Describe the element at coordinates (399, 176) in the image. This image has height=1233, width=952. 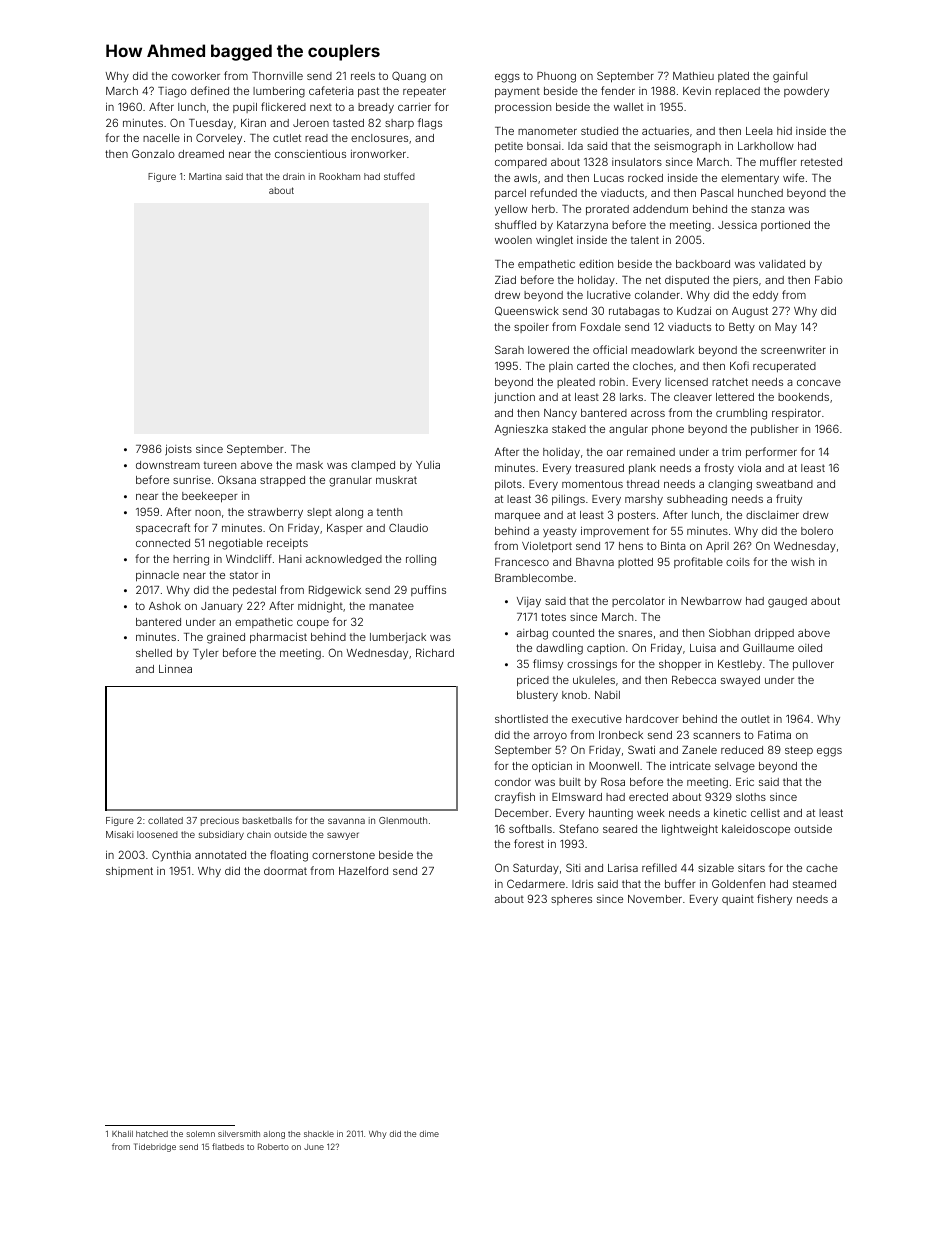
I see `stuffed` at that location.
